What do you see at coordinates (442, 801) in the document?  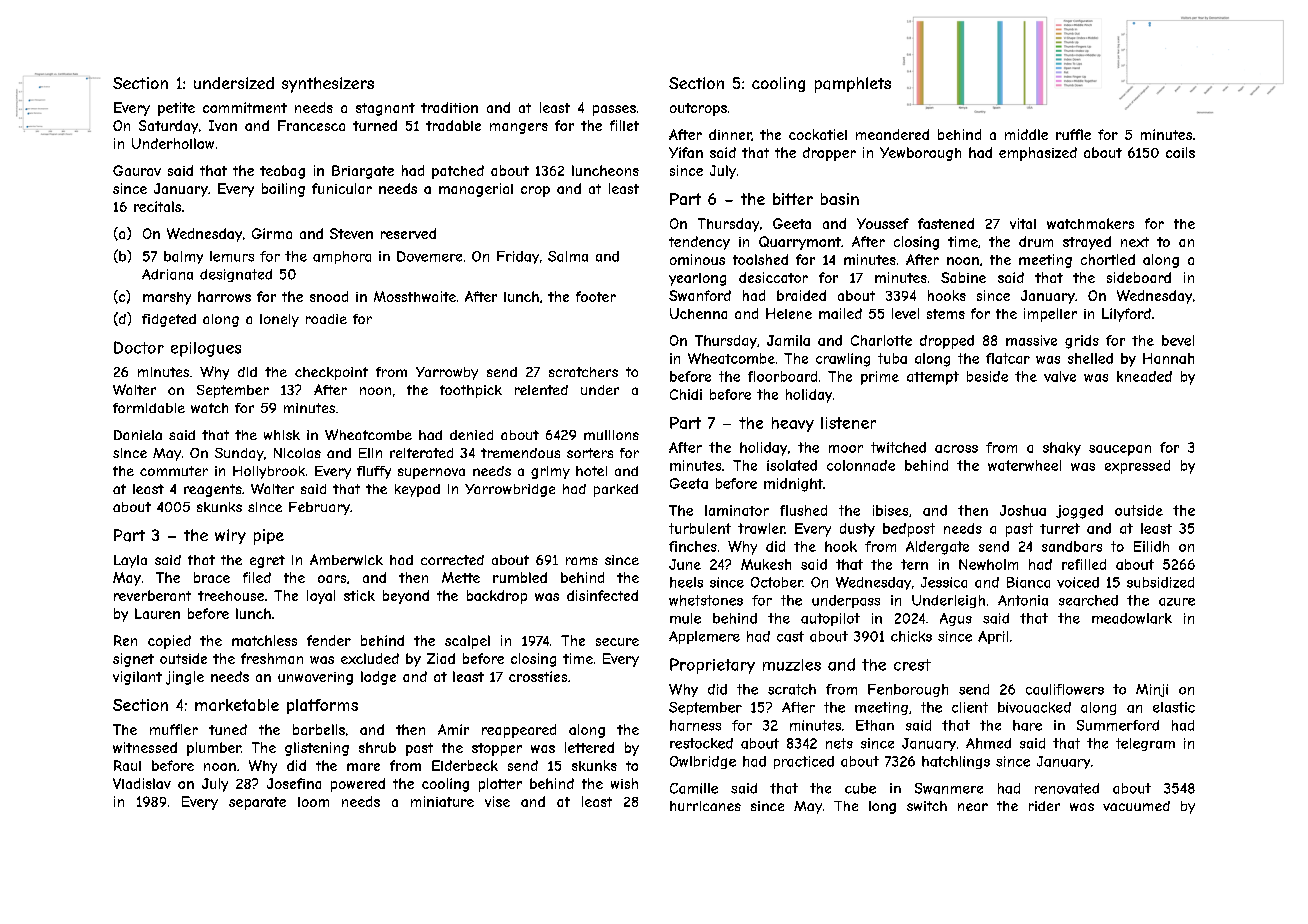 I see `miniature` at bounding box center [442, 801].
